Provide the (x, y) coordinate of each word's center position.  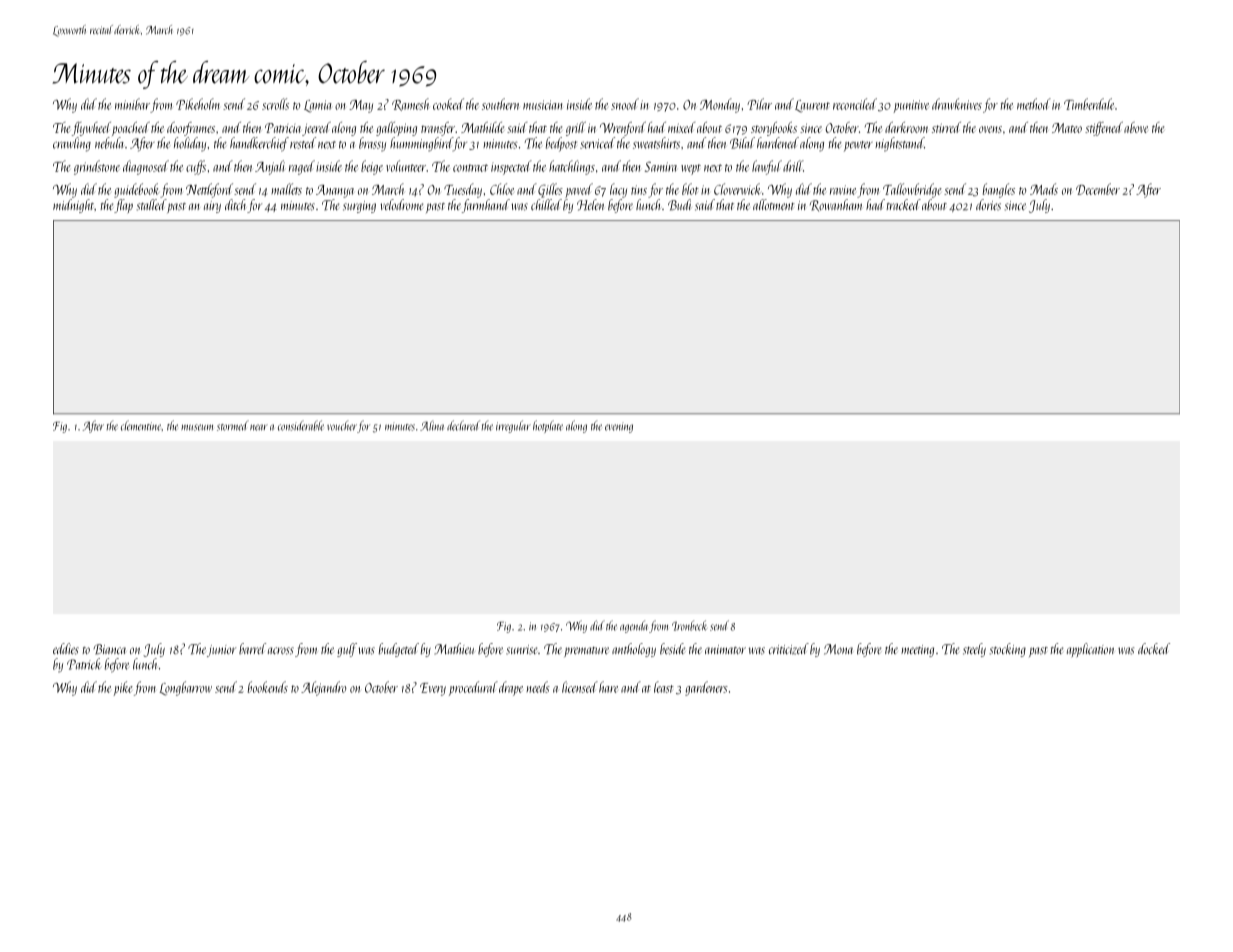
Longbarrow (185, 688)
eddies (66, 649)
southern (500, 104)
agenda (634, 626)
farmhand (486, 206)
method (1034, 104)
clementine (141, 425)
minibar (132, 104)
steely (974, 650)
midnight (73, 206)
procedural (473, 688)
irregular (513, 426)
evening (619, 428)
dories (988, 205)
